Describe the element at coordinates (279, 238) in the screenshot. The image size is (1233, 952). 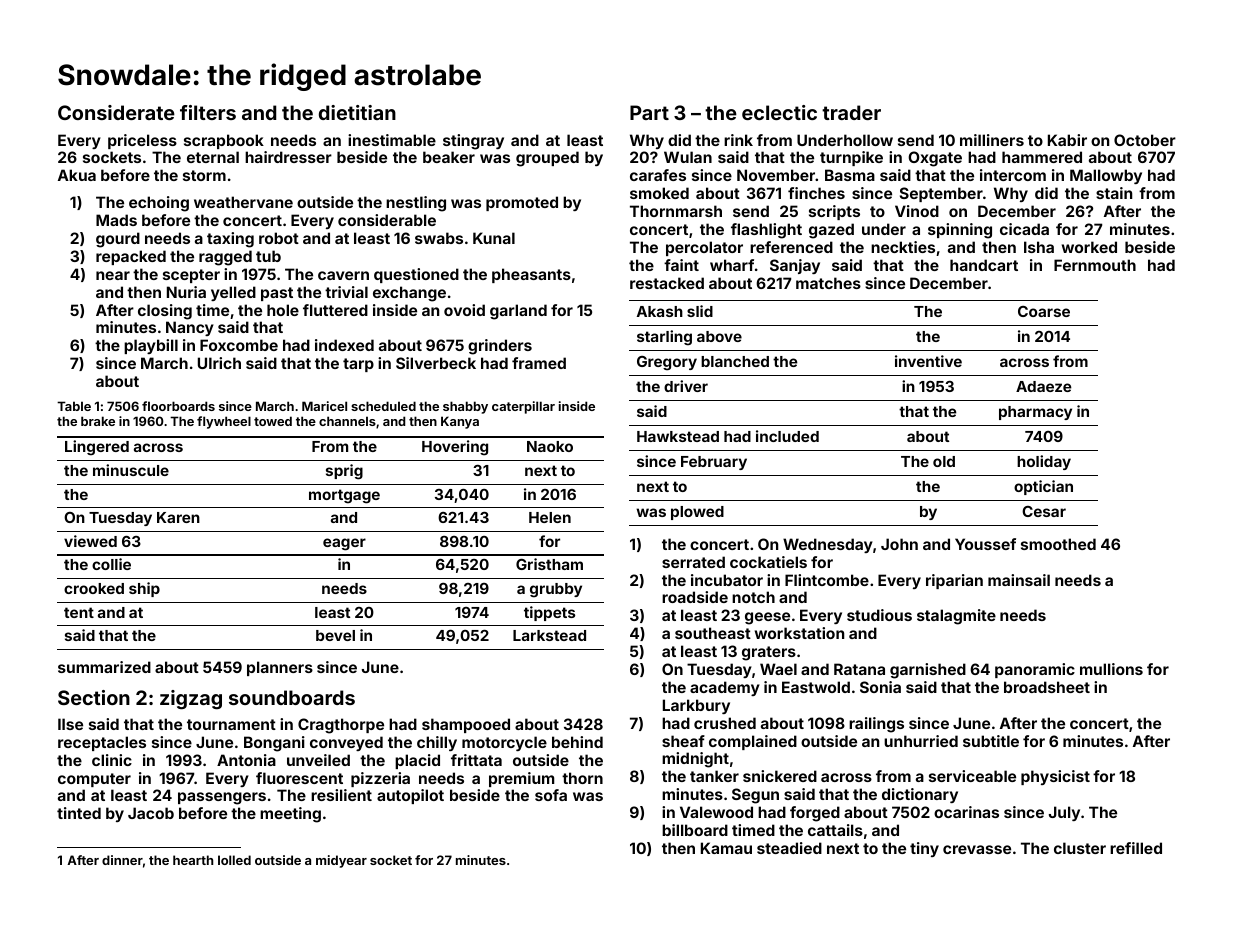
I see `robot` at that location.
